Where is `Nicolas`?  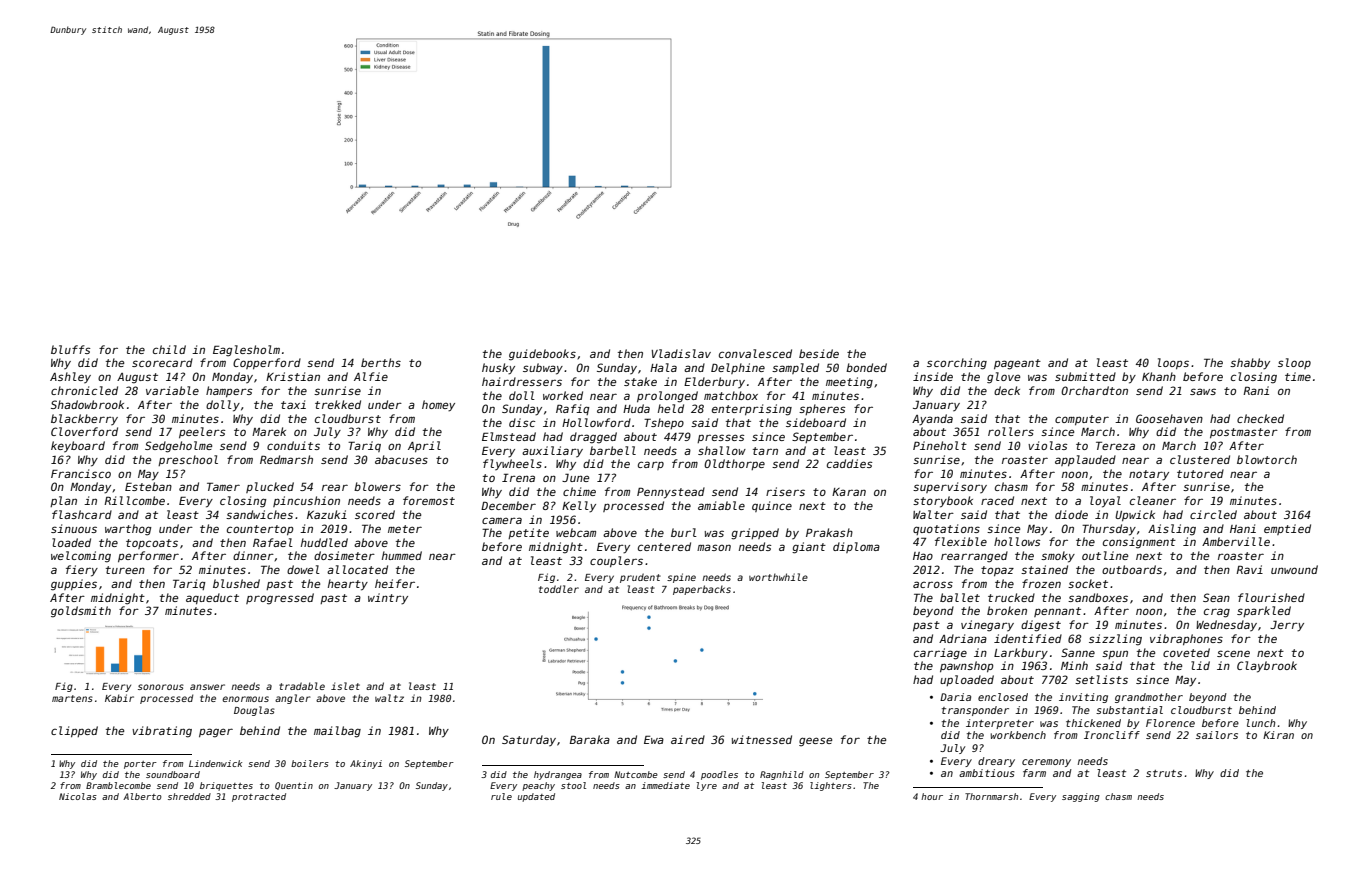 Nicolas is located at coordinates (78, 796).
